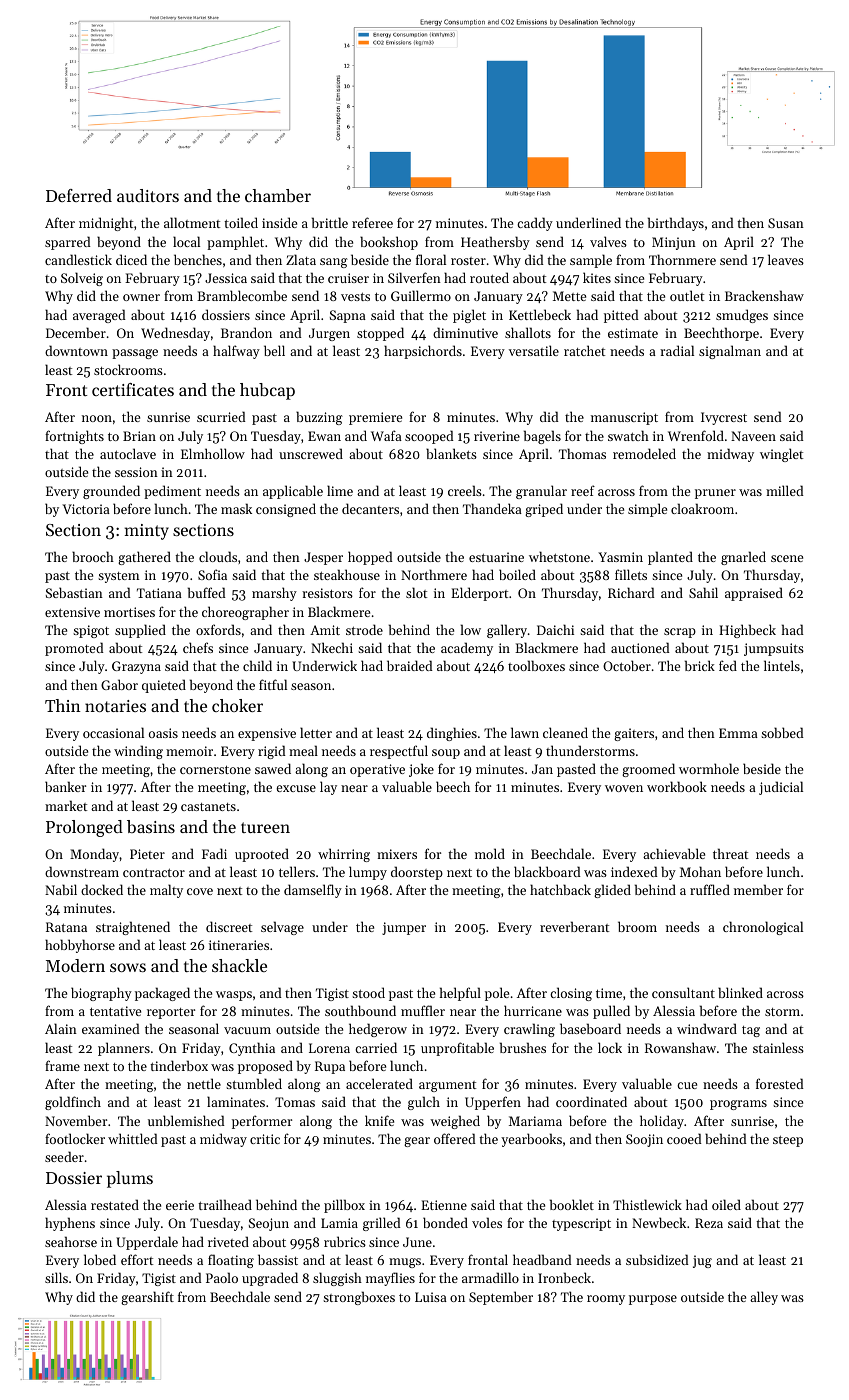  What do you see at coordinates (154, 872) in the image?
I see `contractor` at bounding box center [154, 872].
